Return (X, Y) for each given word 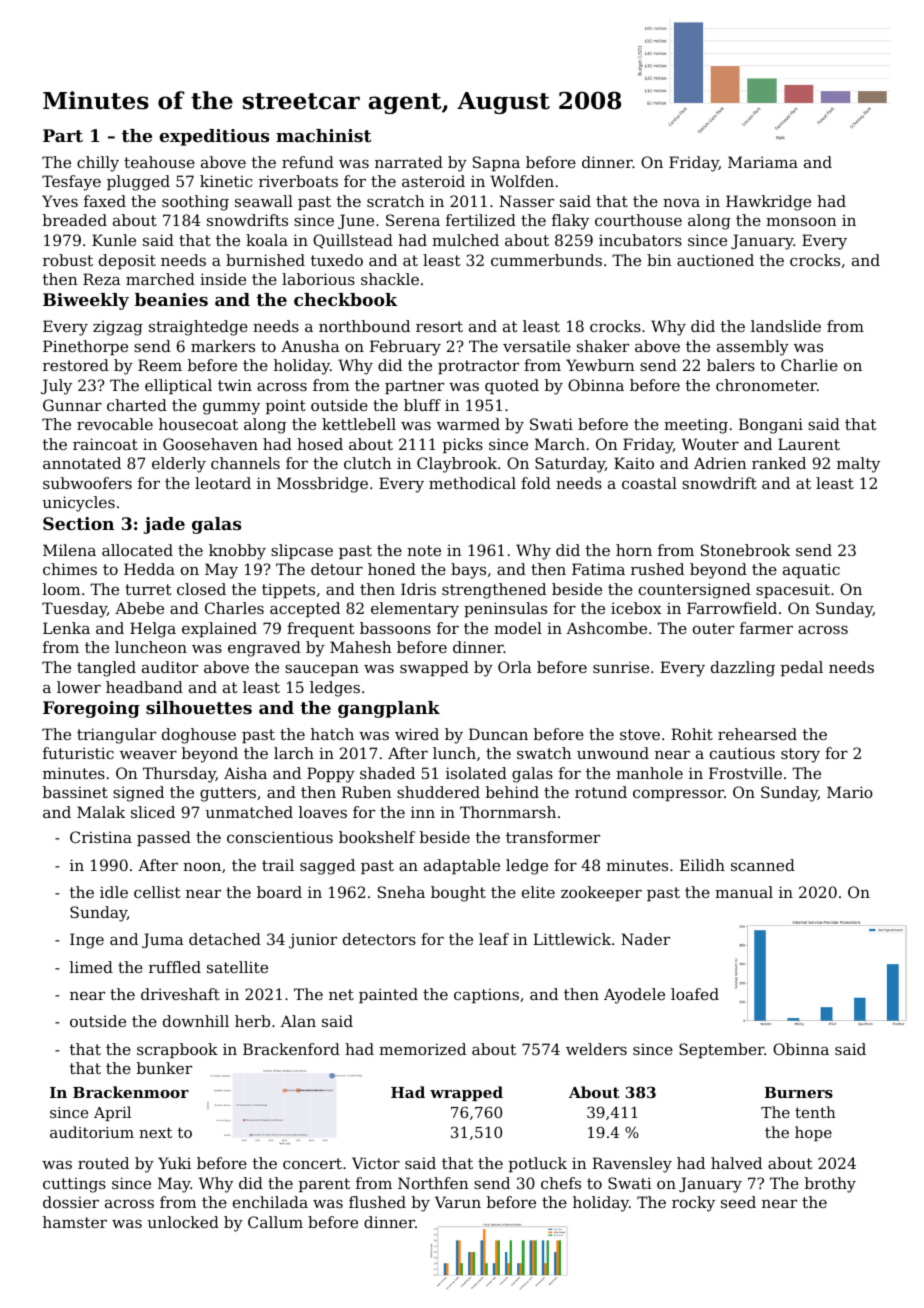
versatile (537, 346)
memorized (422, 1049)
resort (439, 326)
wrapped (466, 1093)
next (155, 1132)
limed (91, 967)
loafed (695, 994)
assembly (753, 348)
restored (76, 365)
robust (68, 260)
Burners (798, 1092)
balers (731, 365)
